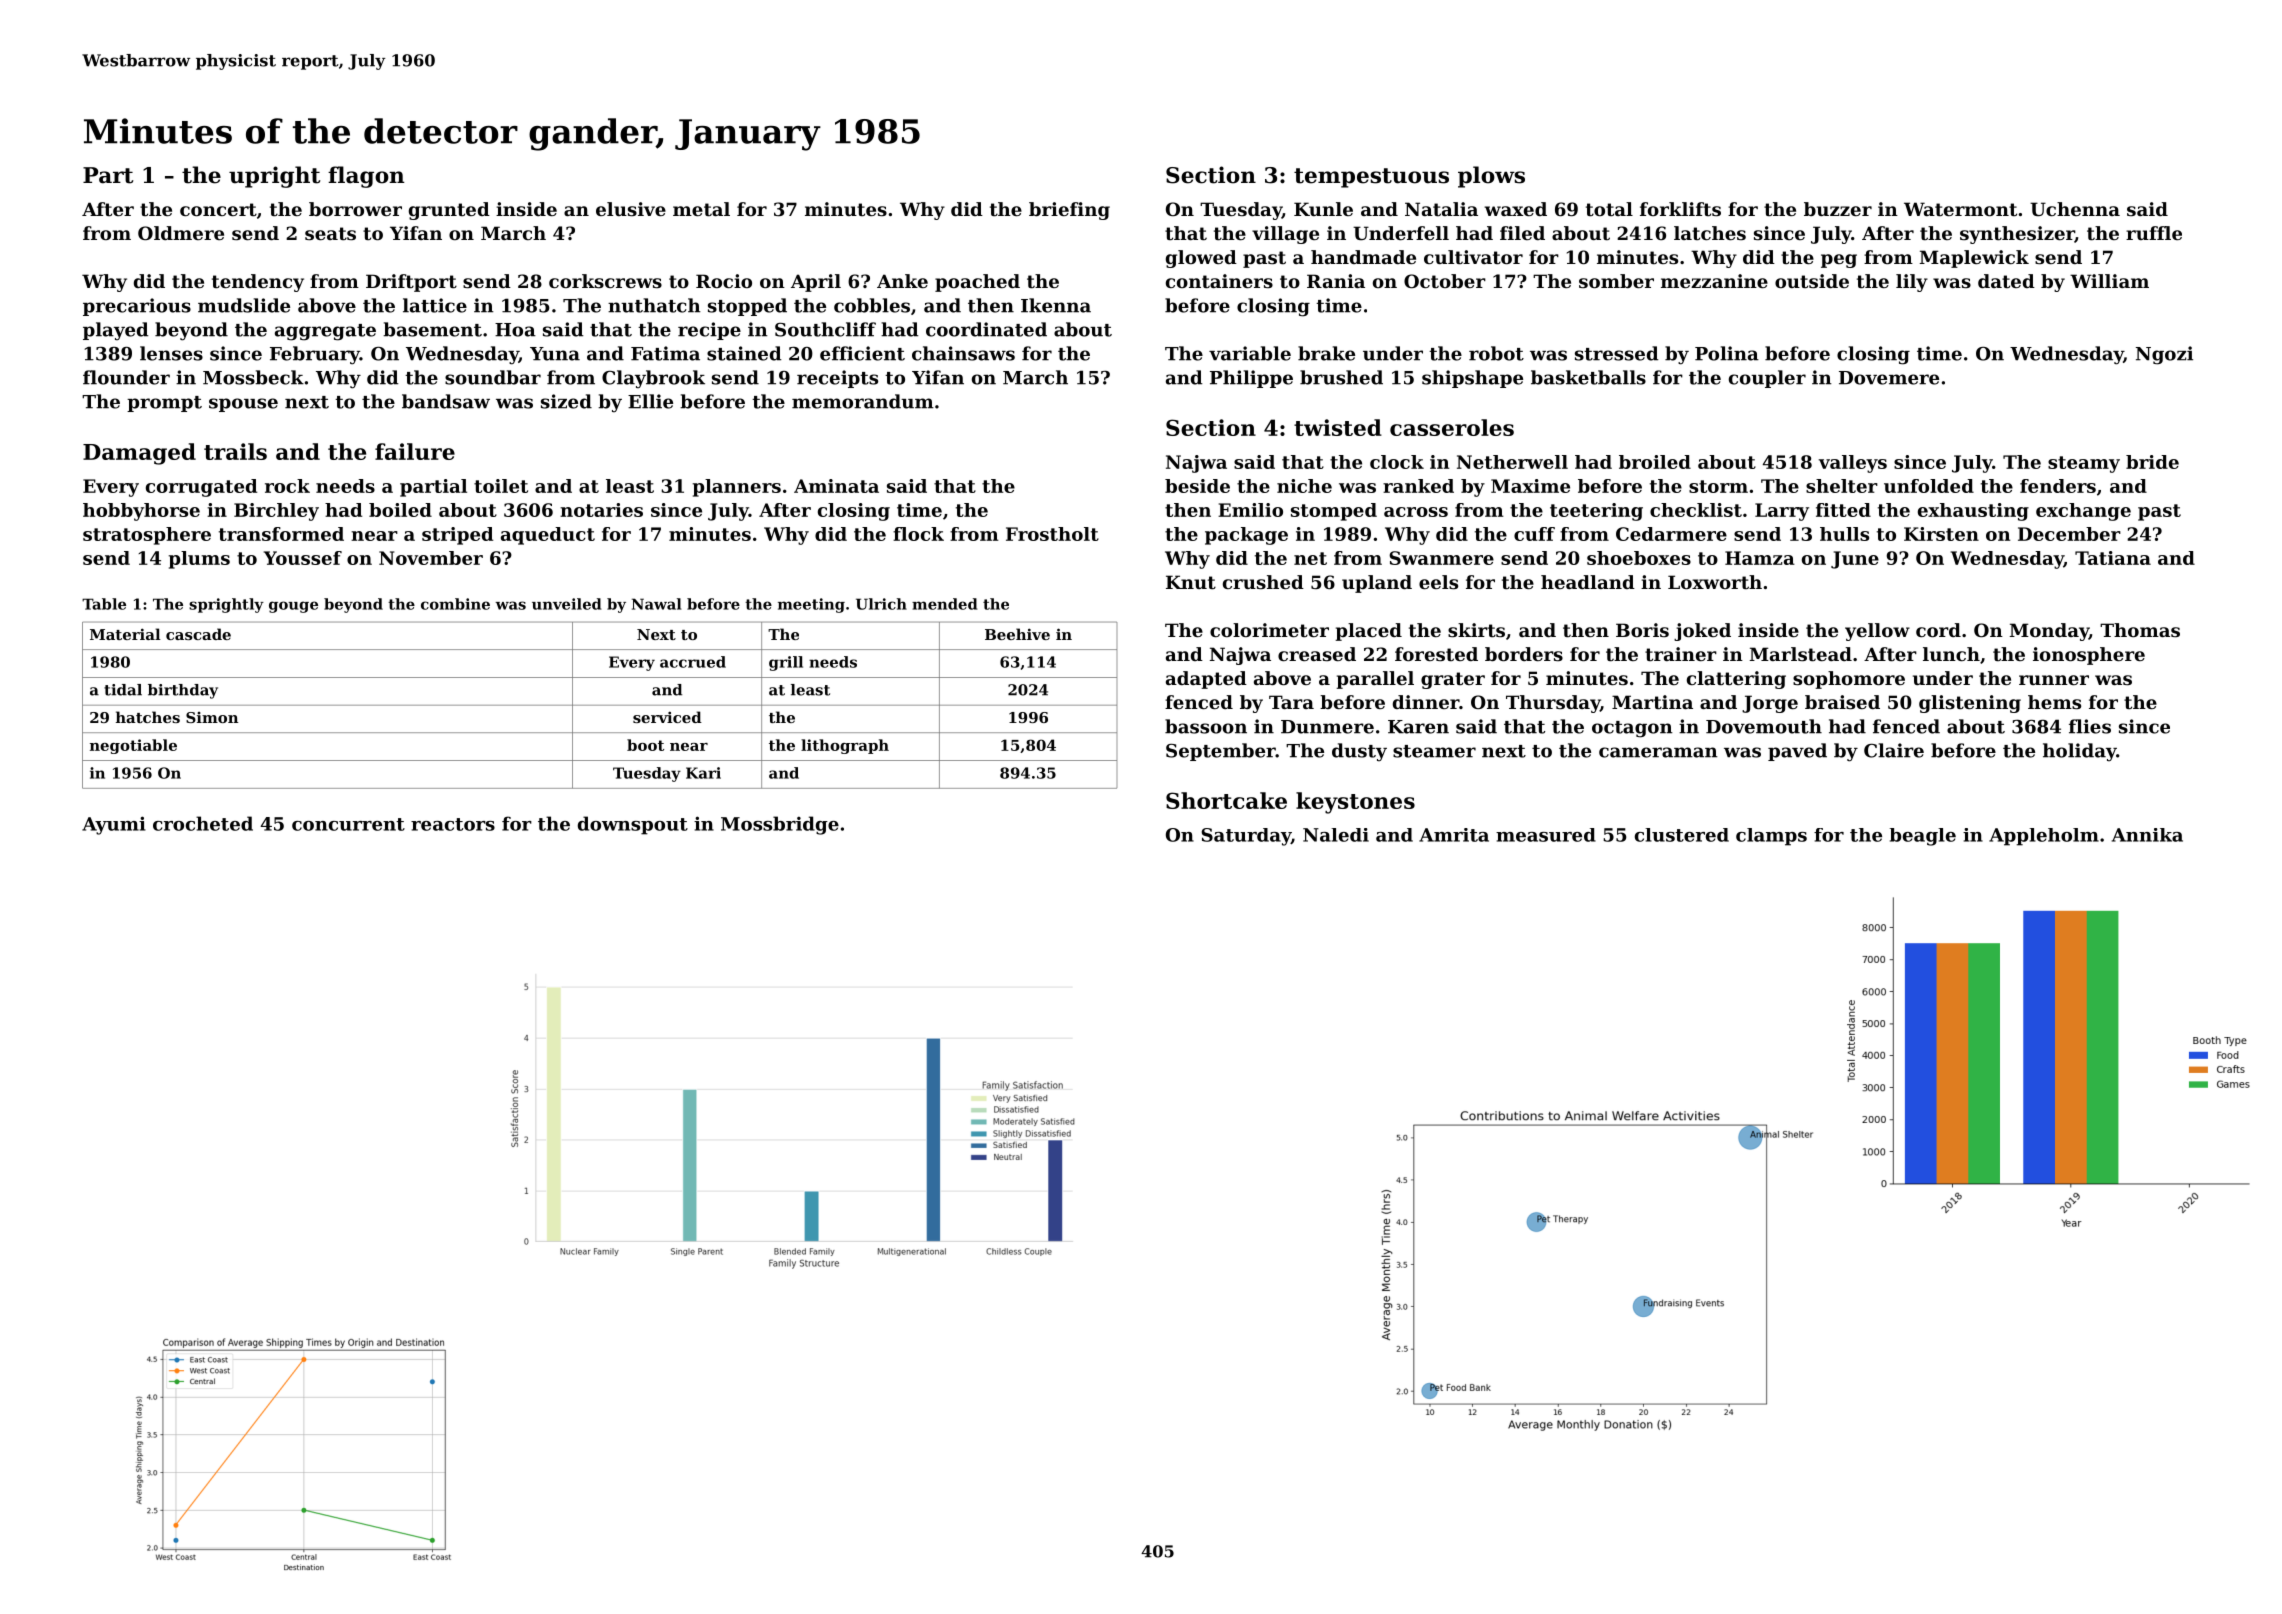  I want to click on tempestuous, so click(1371, 178).
